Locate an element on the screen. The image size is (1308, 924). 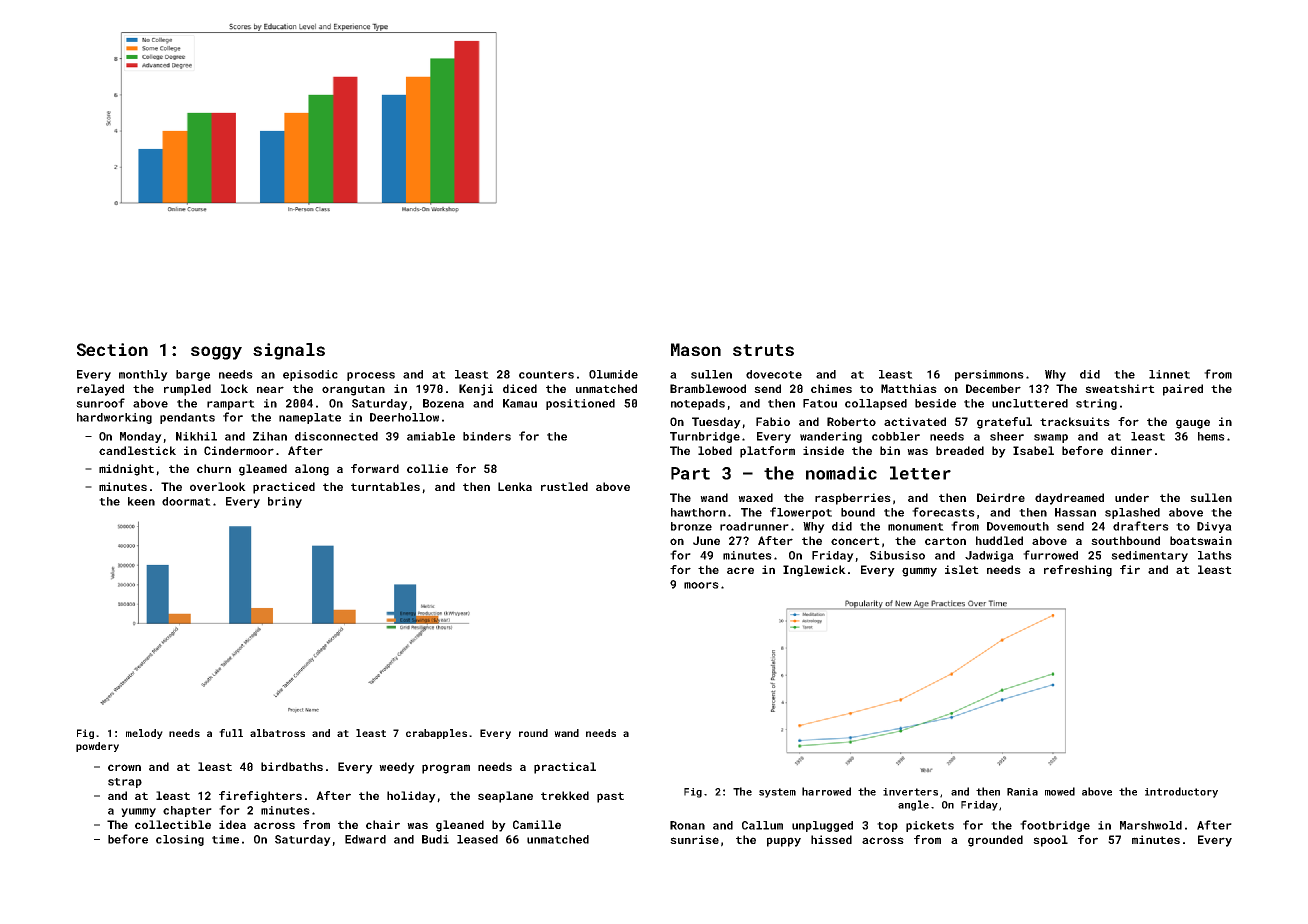
moors is located at coordinates (701, 585).
